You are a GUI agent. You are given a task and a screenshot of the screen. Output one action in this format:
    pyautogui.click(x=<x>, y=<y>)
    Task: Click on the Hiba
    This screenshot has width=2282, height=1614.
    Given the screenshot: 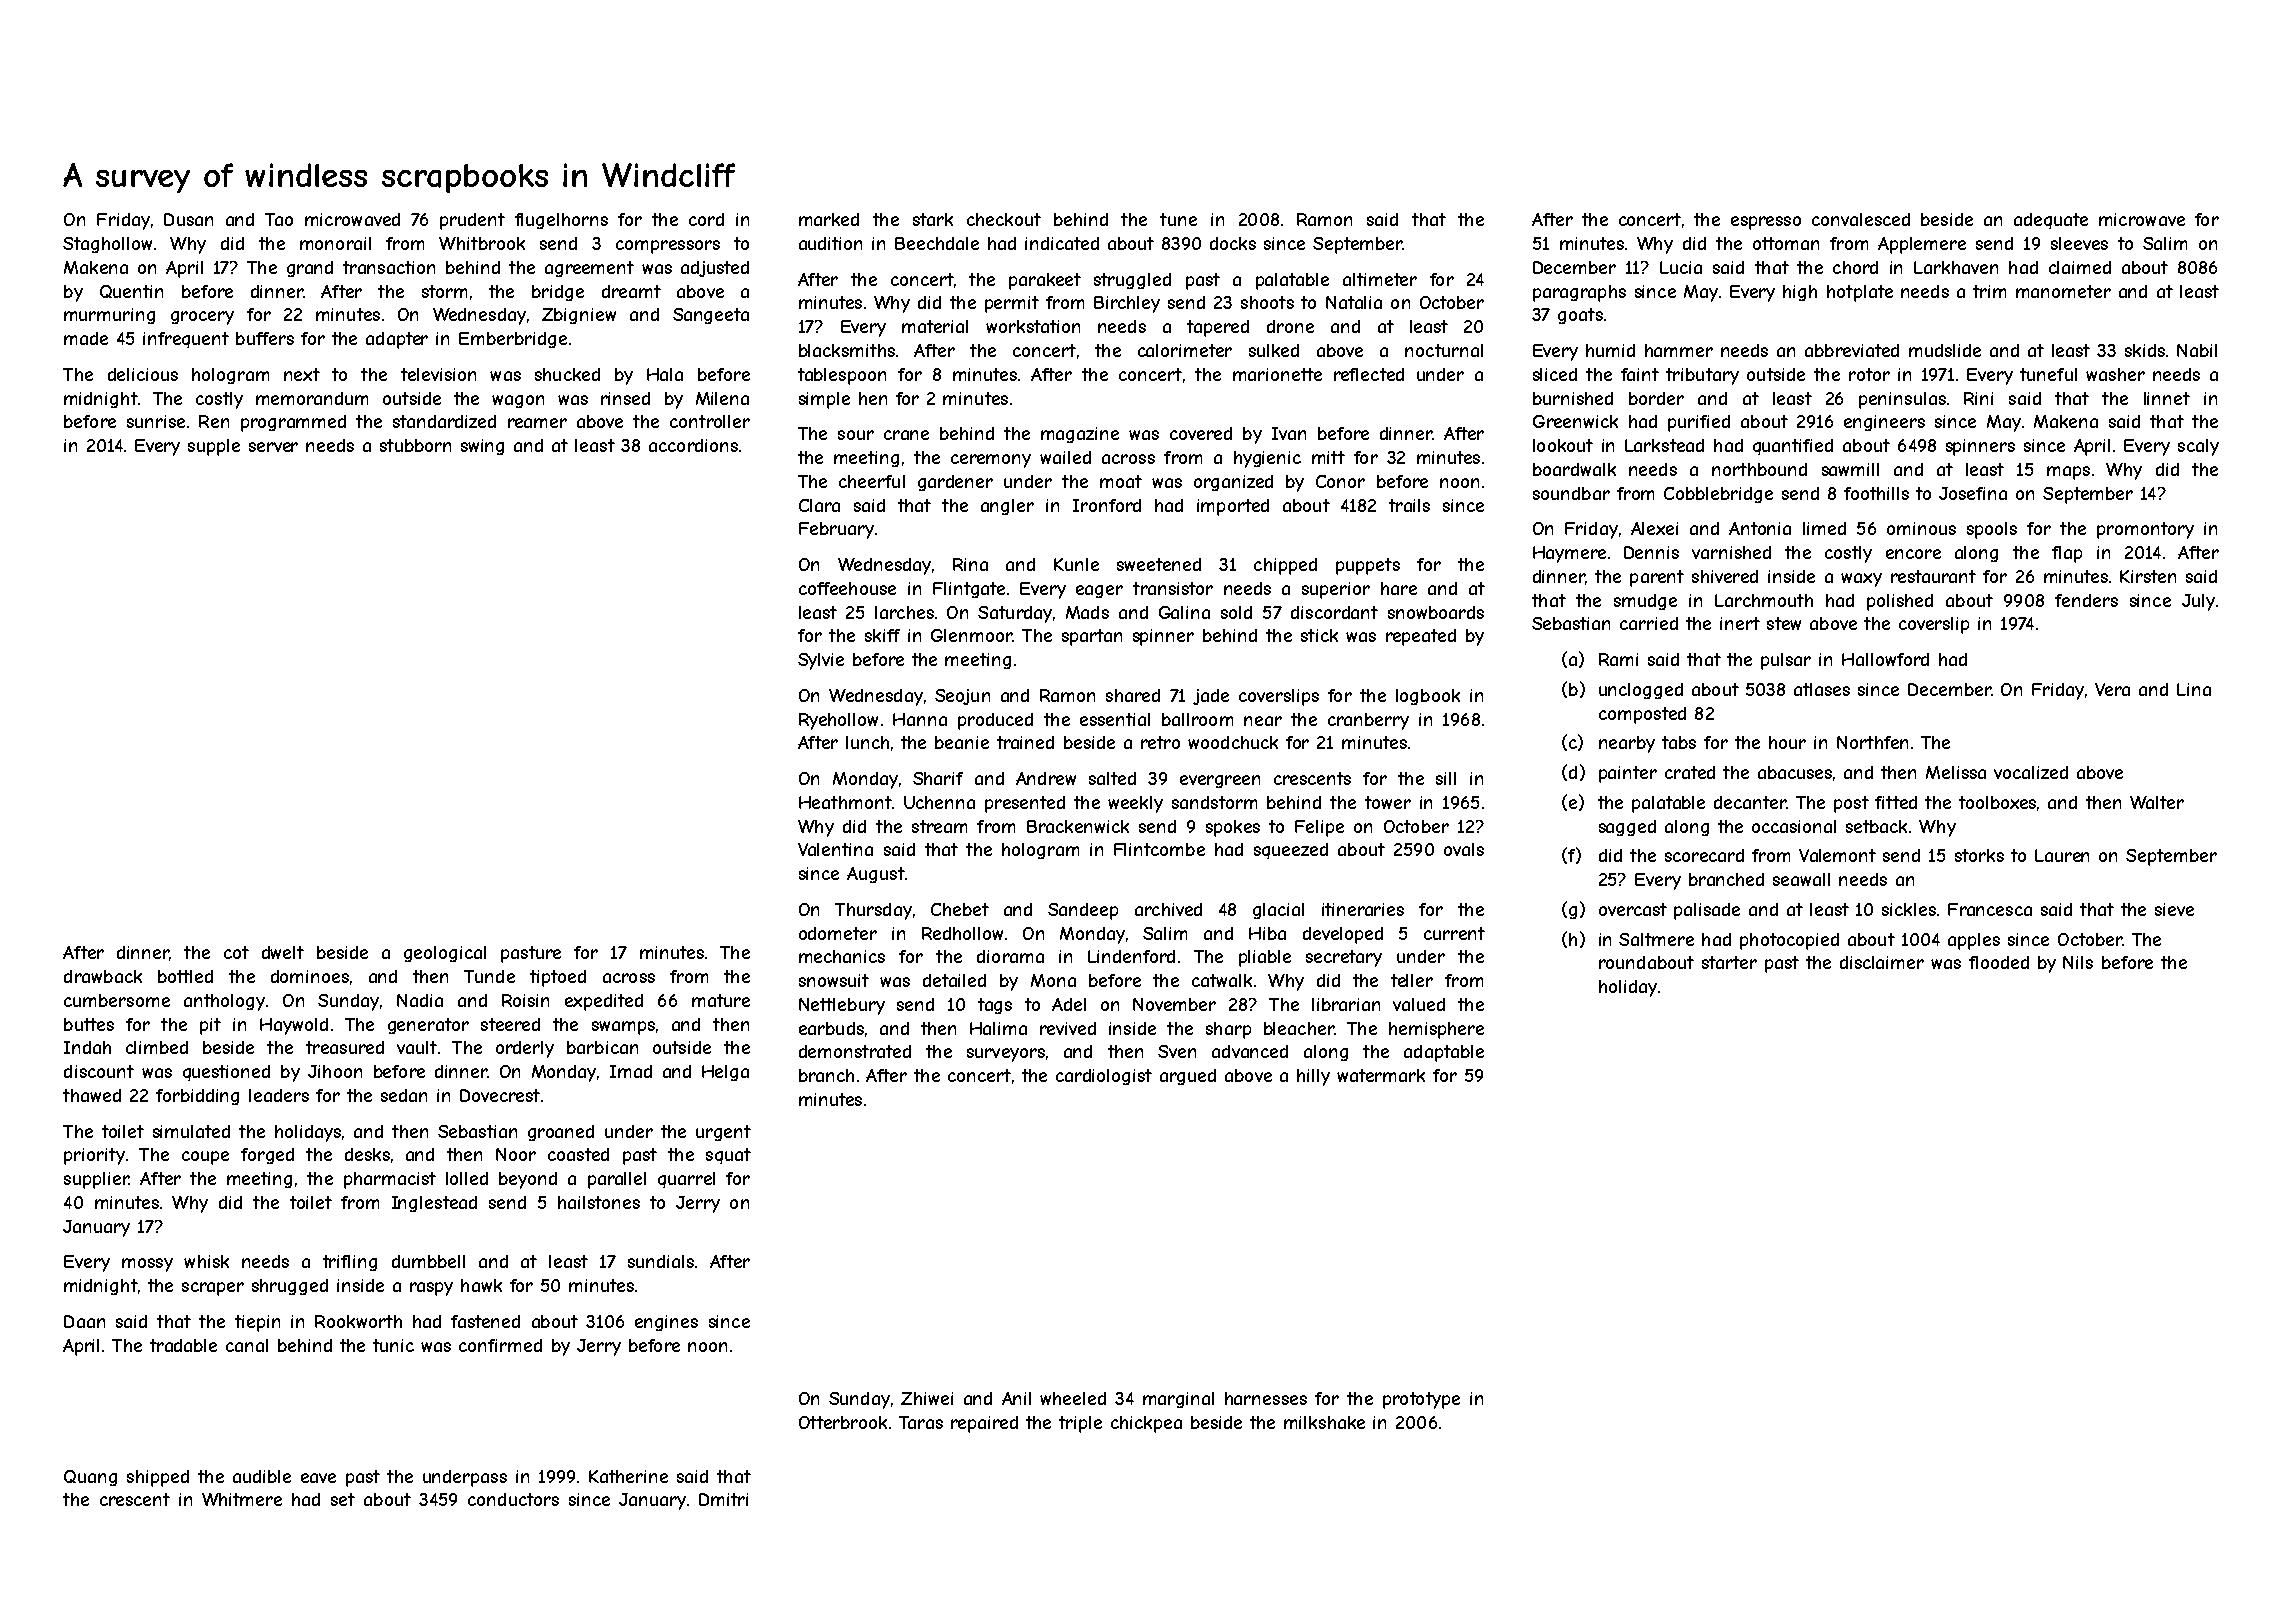 What is the action you would take?
    pyautogui.click(x=1267, y=933)
